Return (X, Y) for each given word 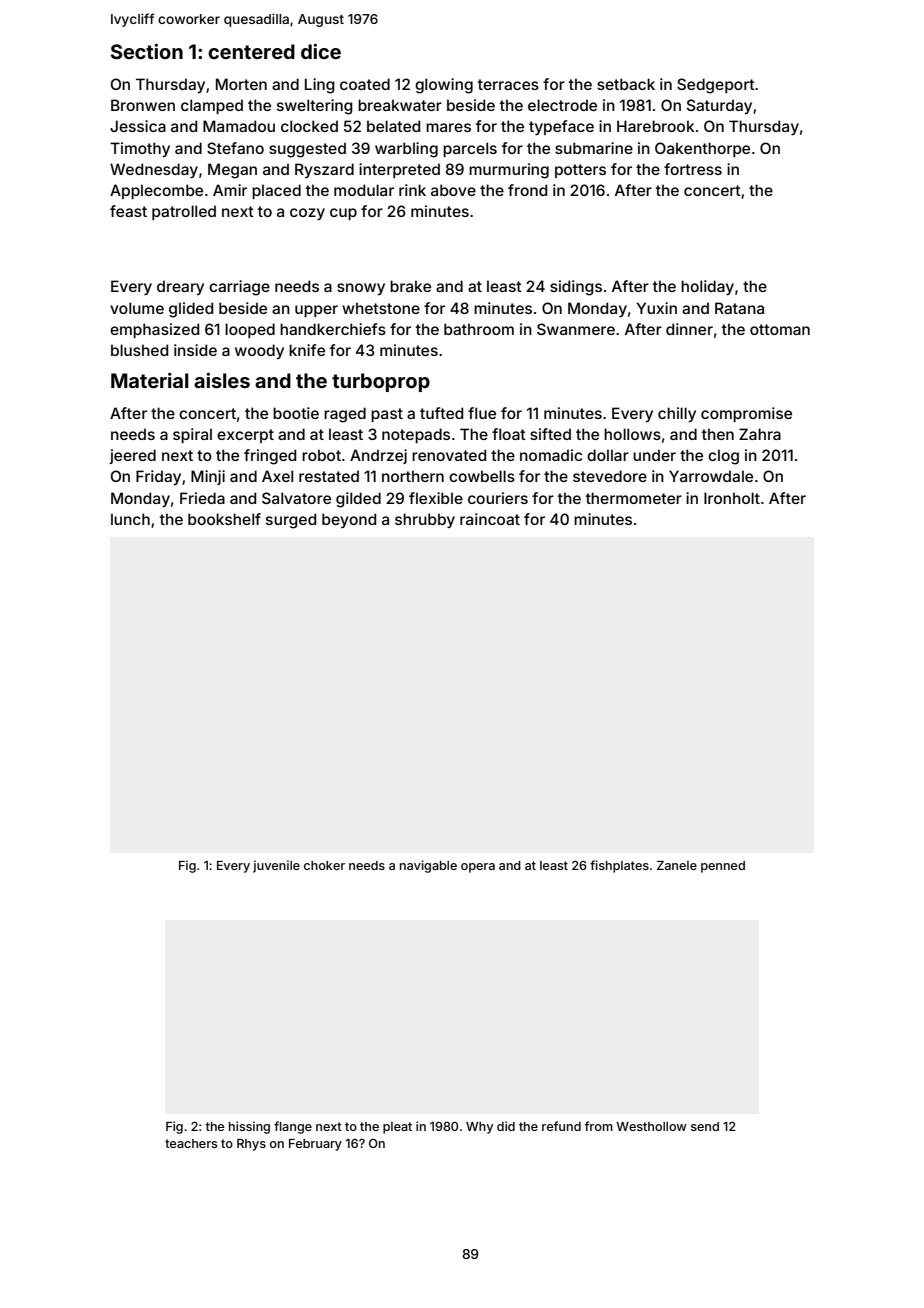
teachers (191, 1143)
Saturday (719, 106)
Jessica (138, 126)
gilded (358, 500)
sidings (576, 288)
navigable (428, 866)
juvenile (276, 866)
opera (478, 868)
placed (276, 191)
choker (324, 865)
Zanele (677, 865)
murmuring (509, 171)
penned (723, 867)
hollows (632, 434)
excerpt (245, 436)
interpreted (399, 170)
